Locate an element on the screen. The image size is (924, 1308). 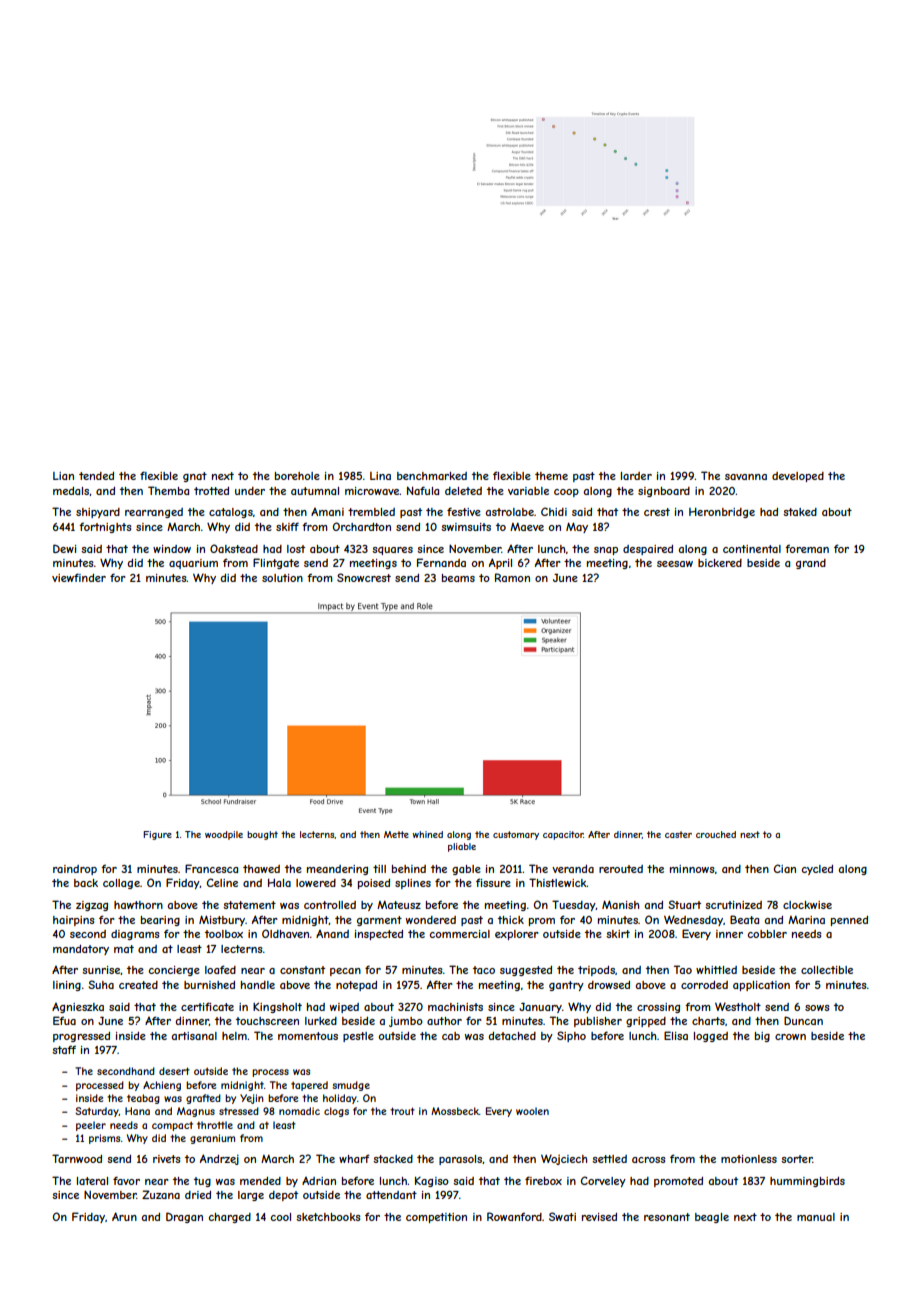
progressed is located at coordinates (81, 1037).
